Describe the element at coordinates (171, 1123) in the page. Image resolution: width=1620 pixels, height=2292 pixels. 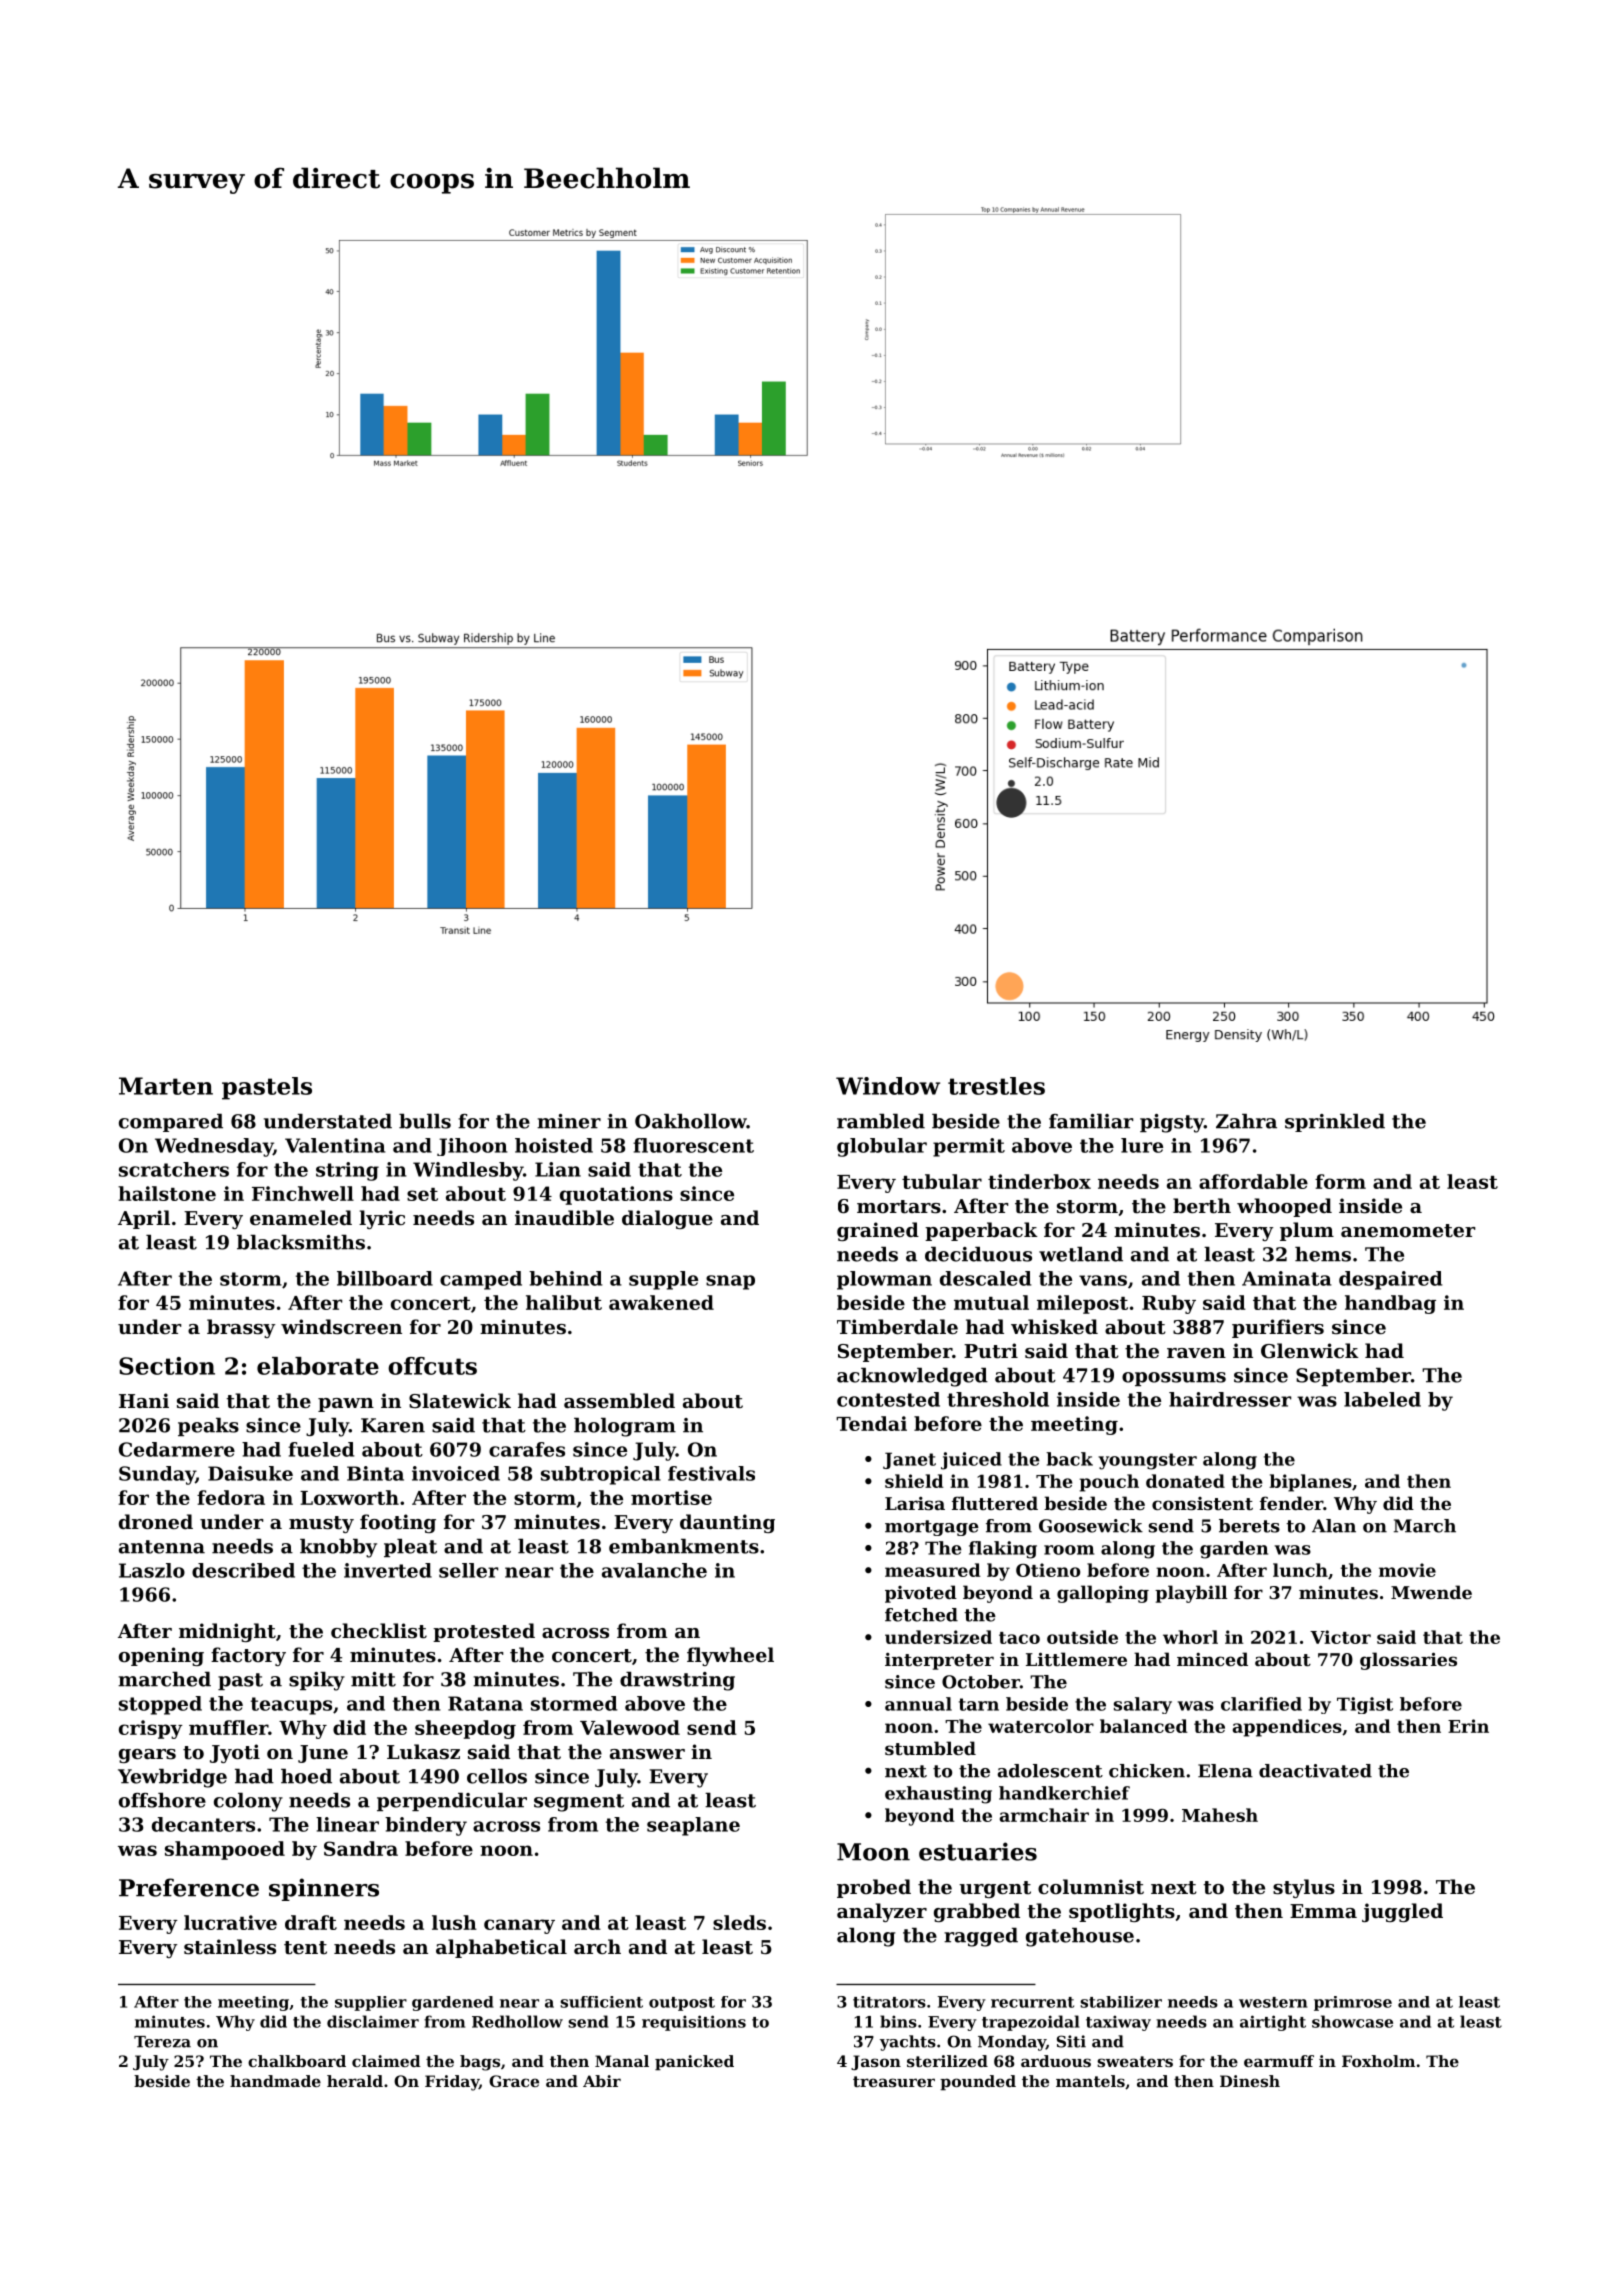
I see `compared` at that location.
